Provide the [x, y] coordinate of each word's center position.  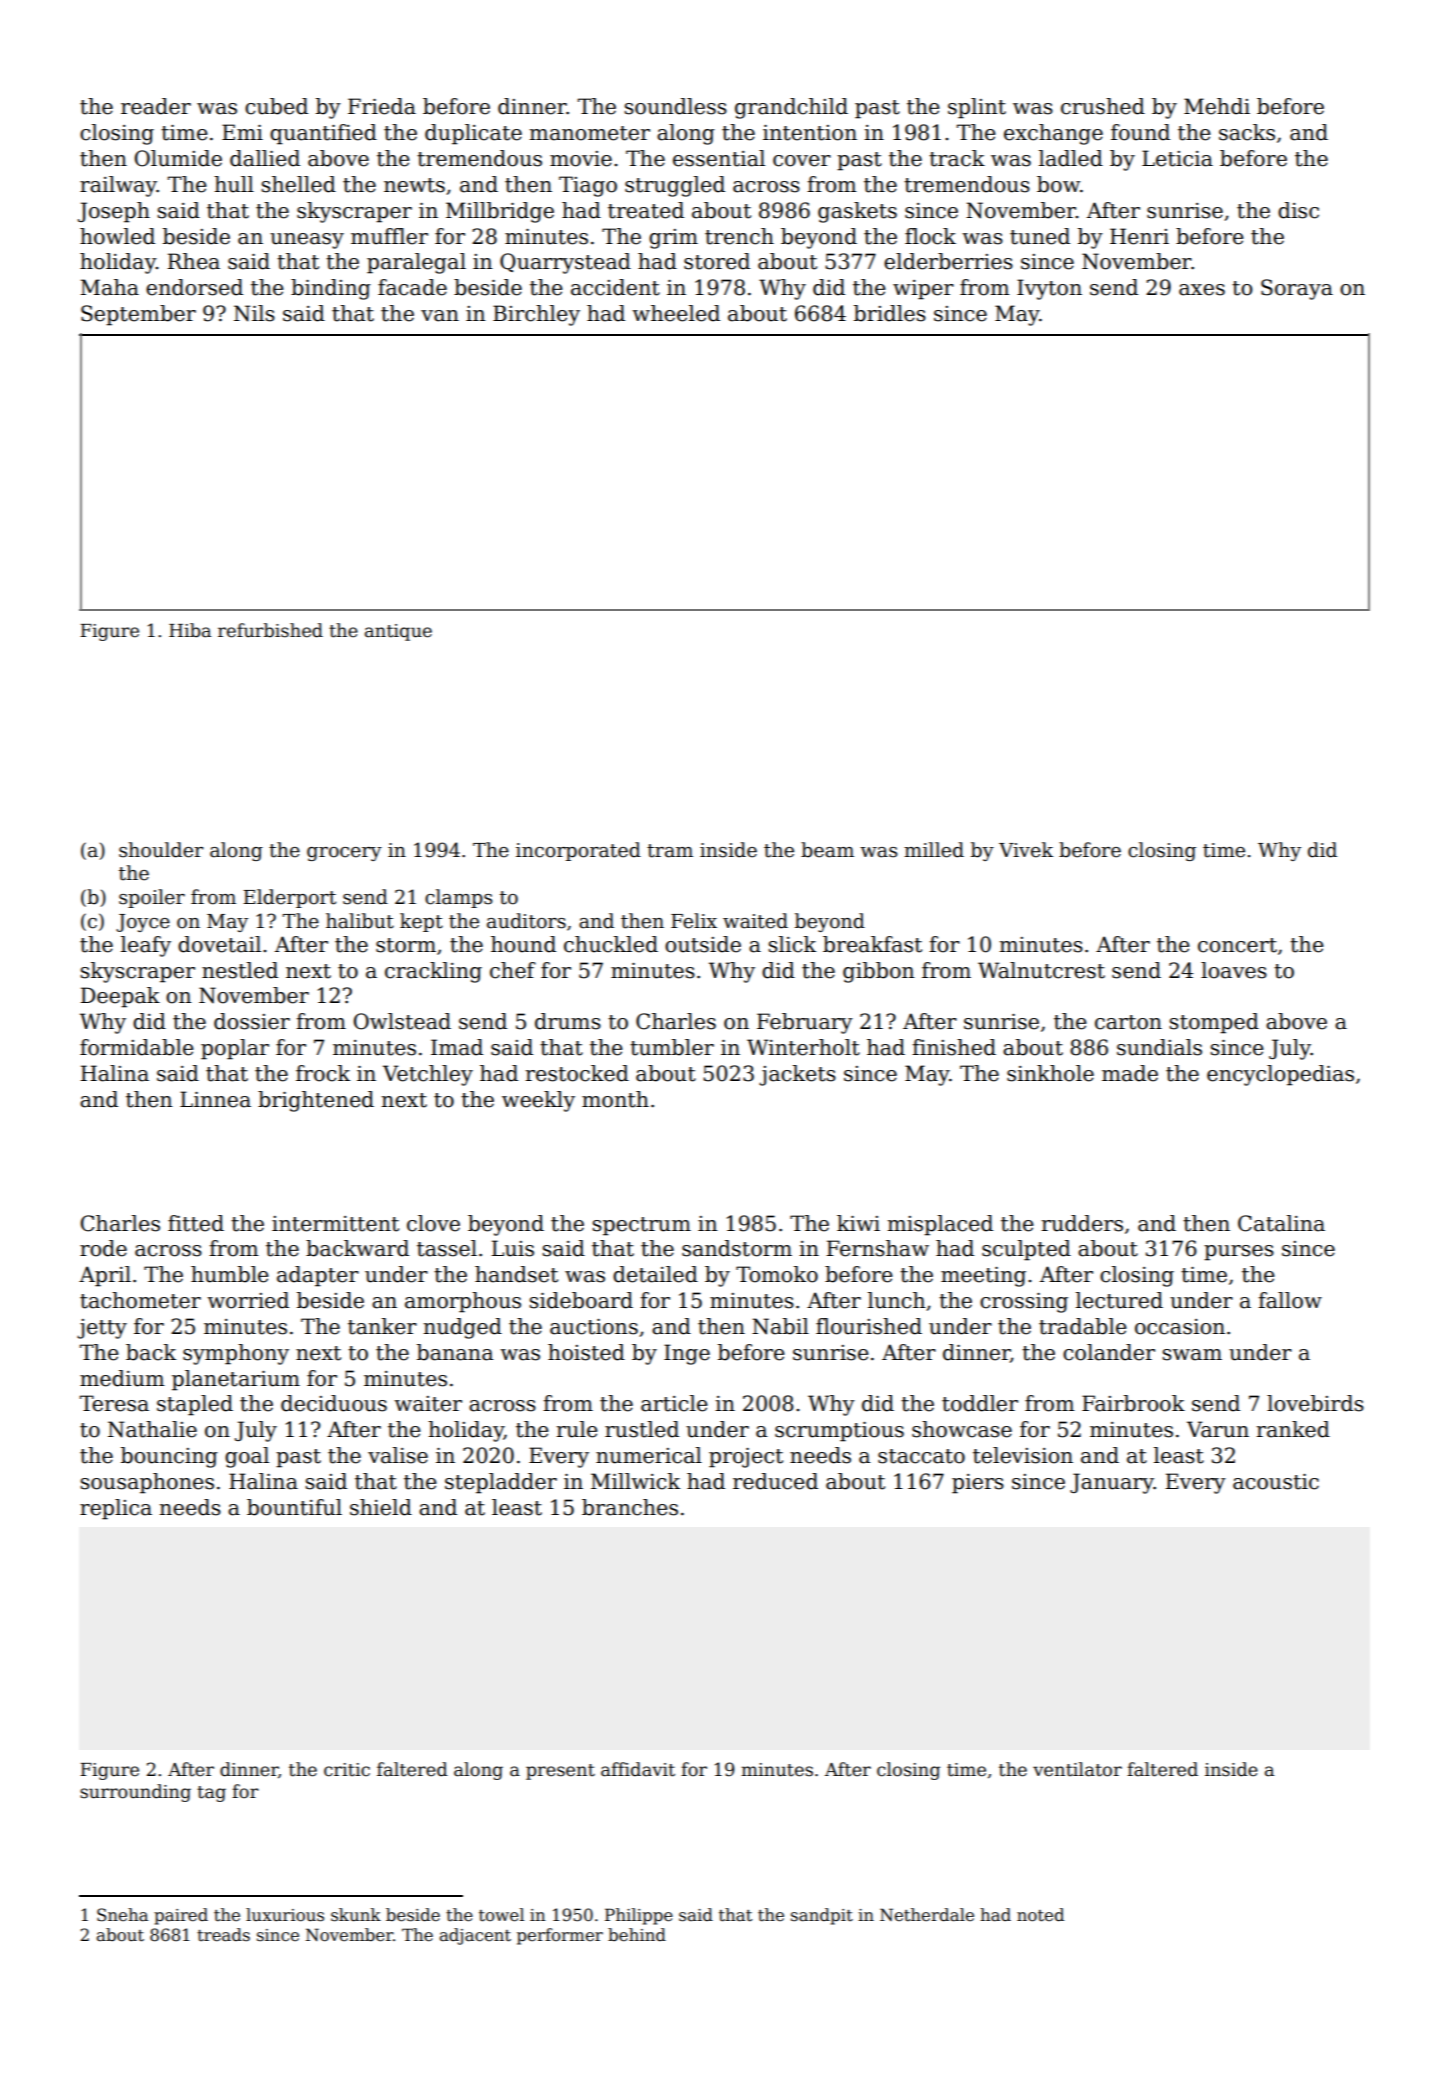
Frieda [382, 106]
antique [398, 632]
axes [1202, 290]
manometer [590, 133]
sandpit [822, 1916]
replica [116, 1509]
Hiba [190, 630]
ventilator [1077, 1769]
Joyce [143, 923]
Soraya [1297, 289]
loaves [1234, 970]
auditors [526, 921]
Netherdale [927, 1915]
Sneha [122, 1915]
